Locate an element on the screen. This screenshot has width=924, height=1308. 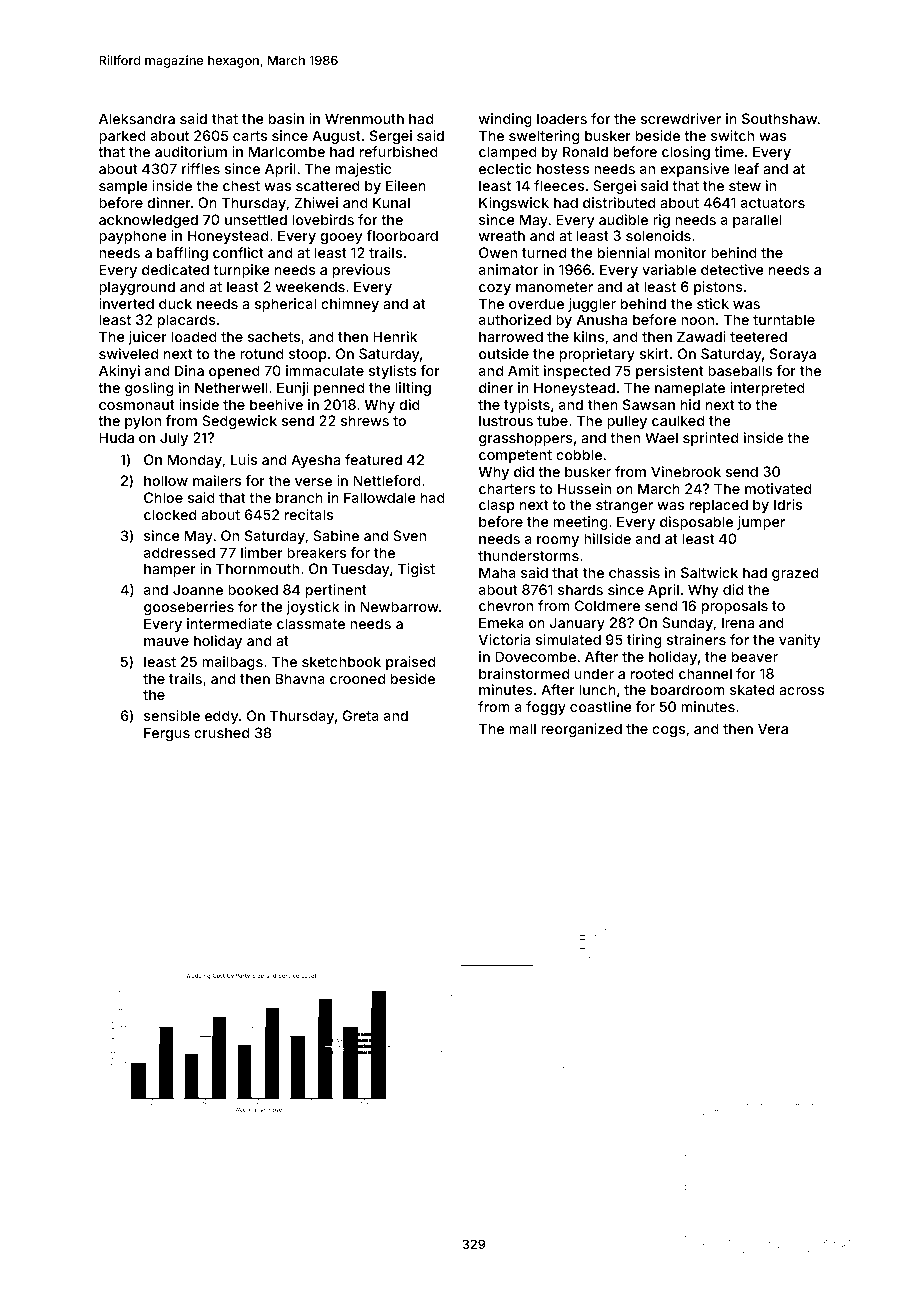
actuators is located at coordinates (773, 203).
